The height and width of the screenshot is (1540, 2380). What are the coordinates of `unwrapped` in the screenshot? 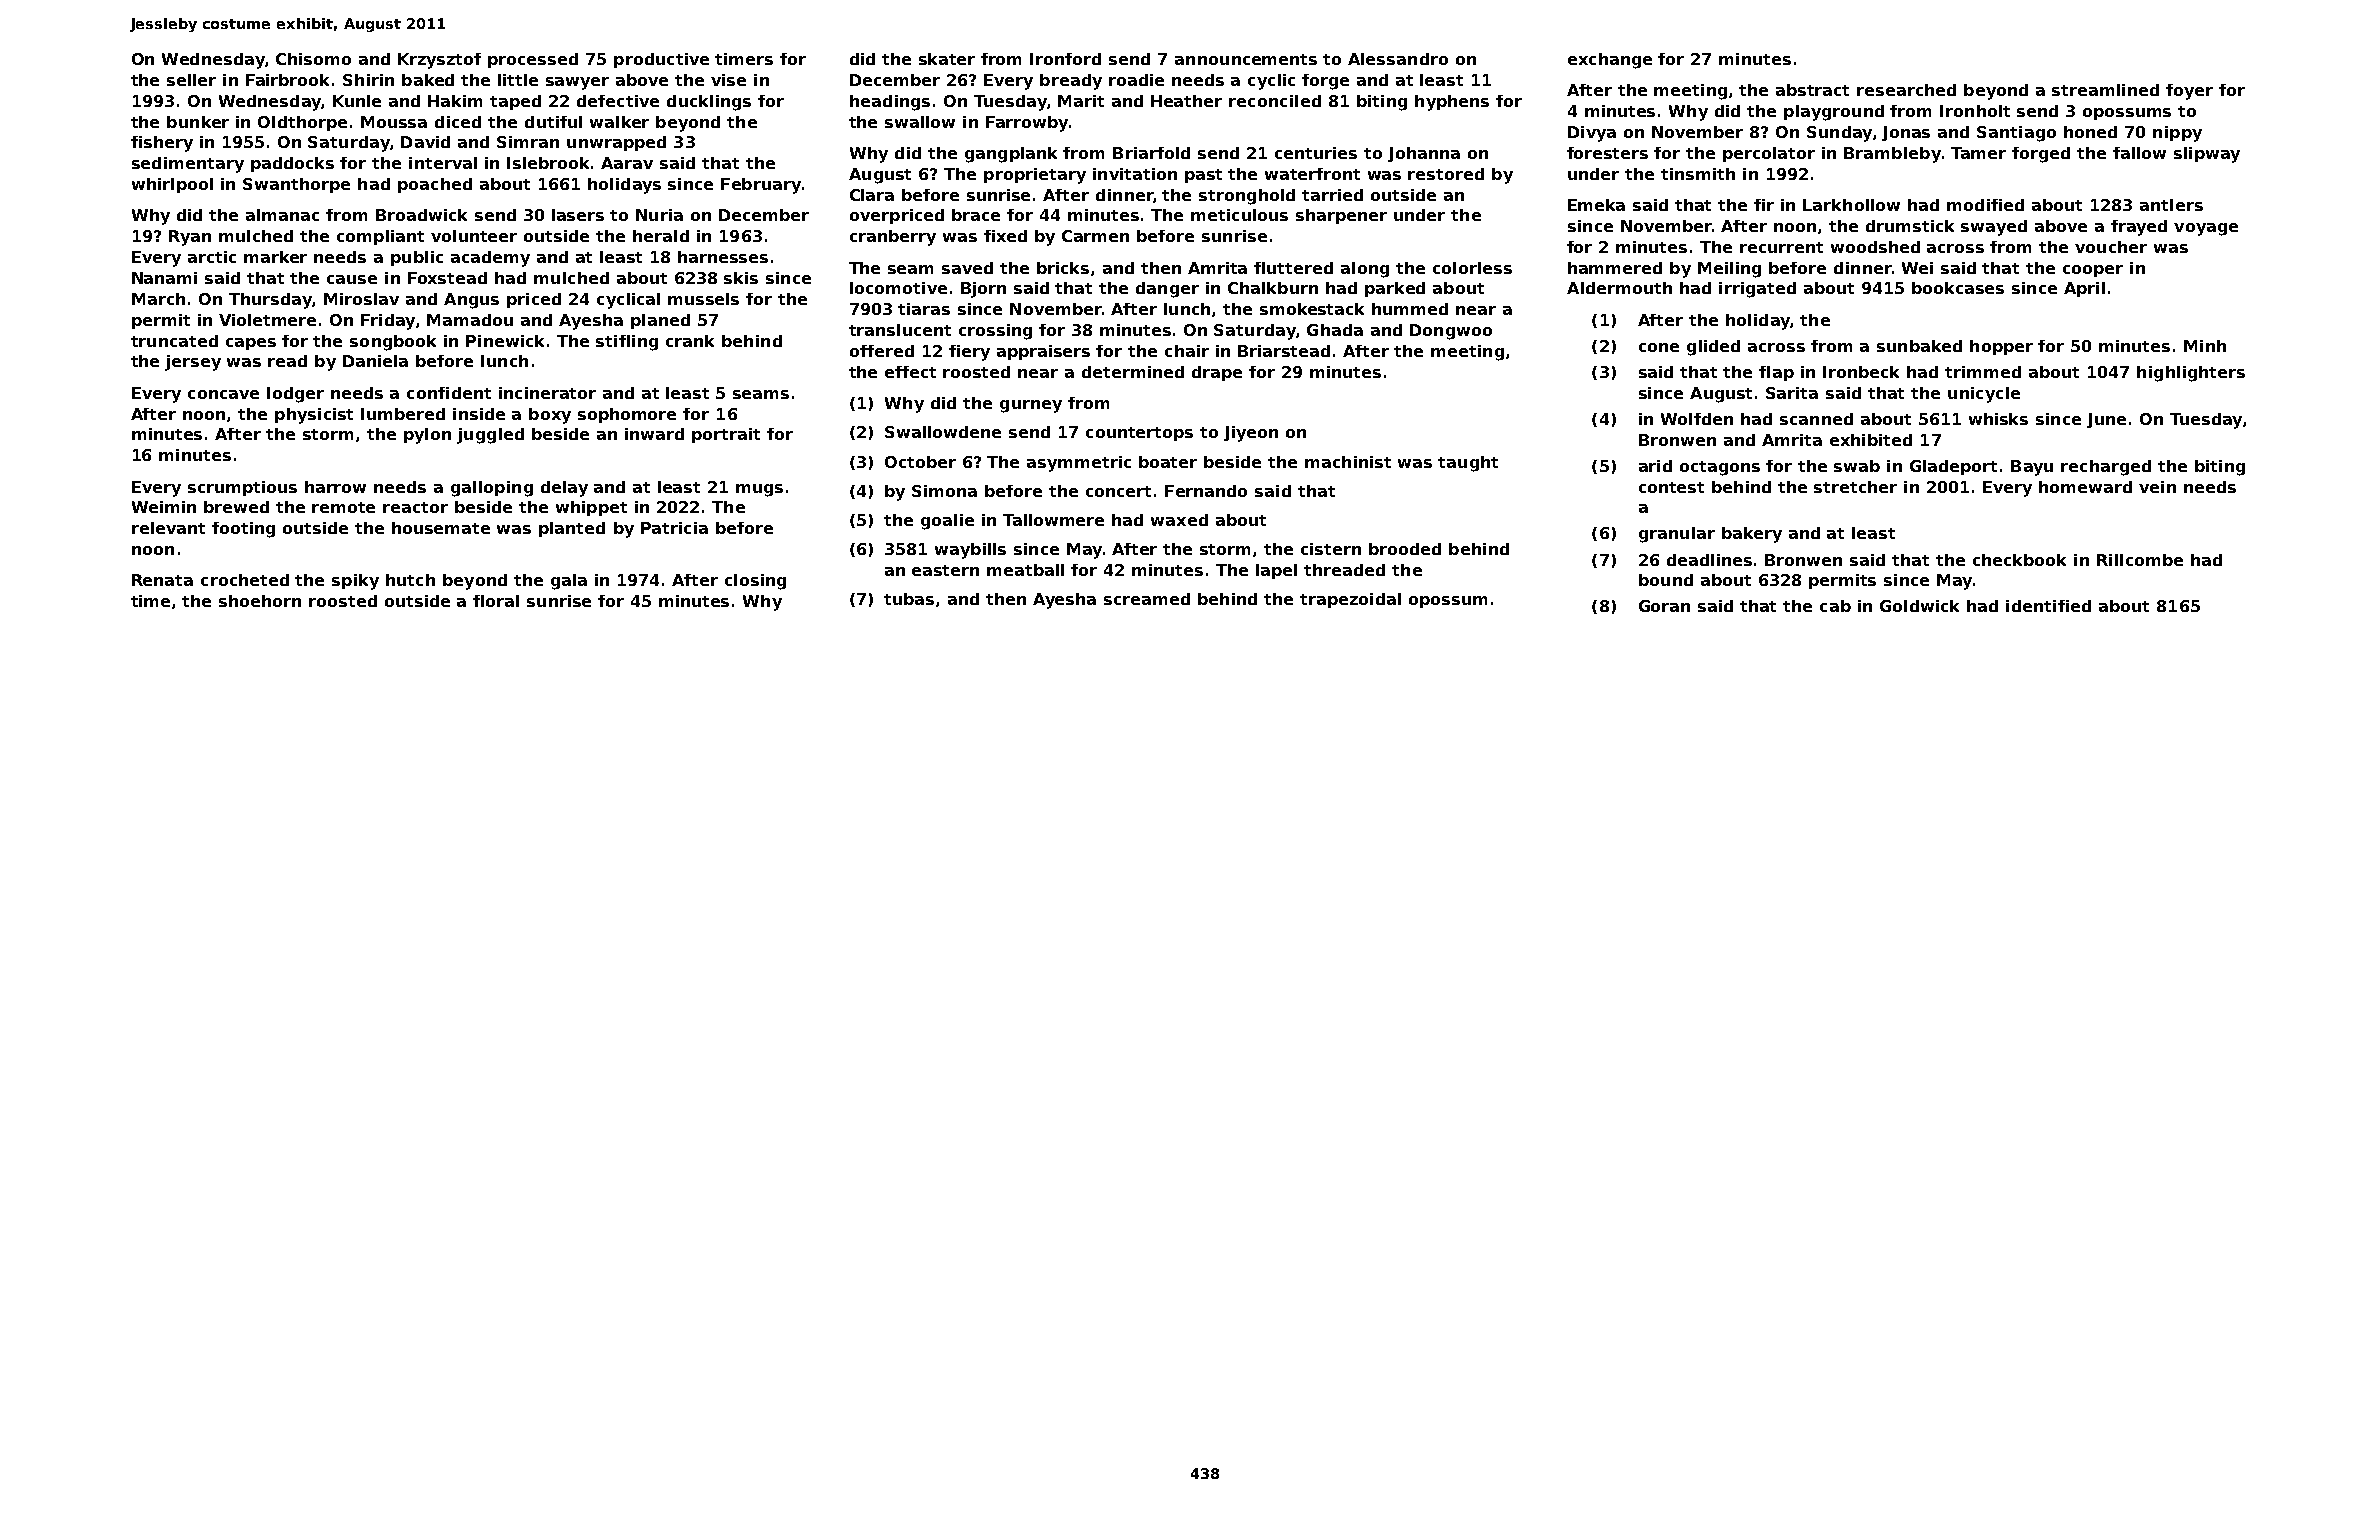 It's located at (616, 143).
